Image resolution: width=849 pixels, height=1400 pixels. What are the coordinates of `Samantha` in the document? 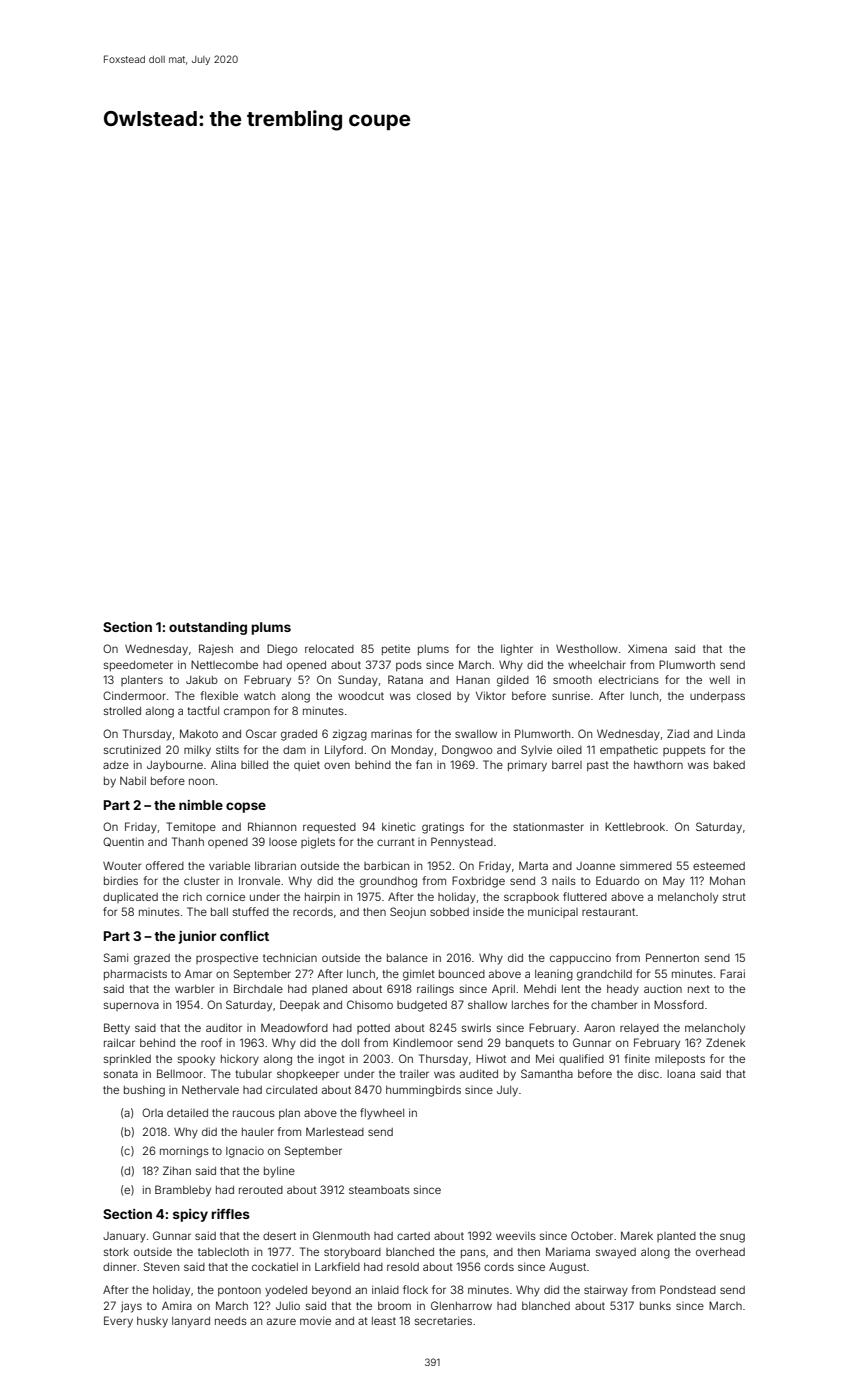 It's located at (547, 1073).
